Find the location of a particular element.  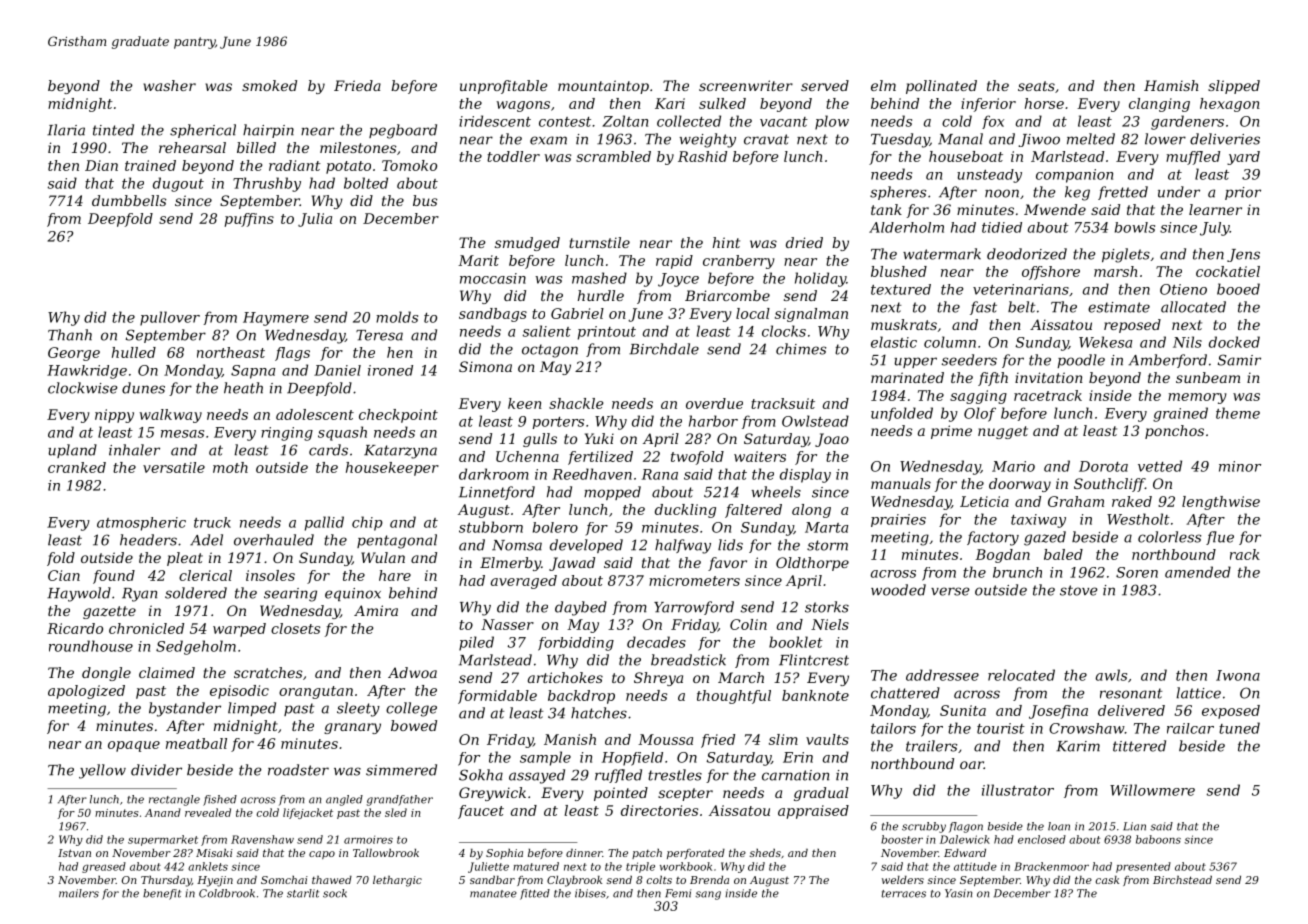

estimate is located at coordinates (1119, 307).
